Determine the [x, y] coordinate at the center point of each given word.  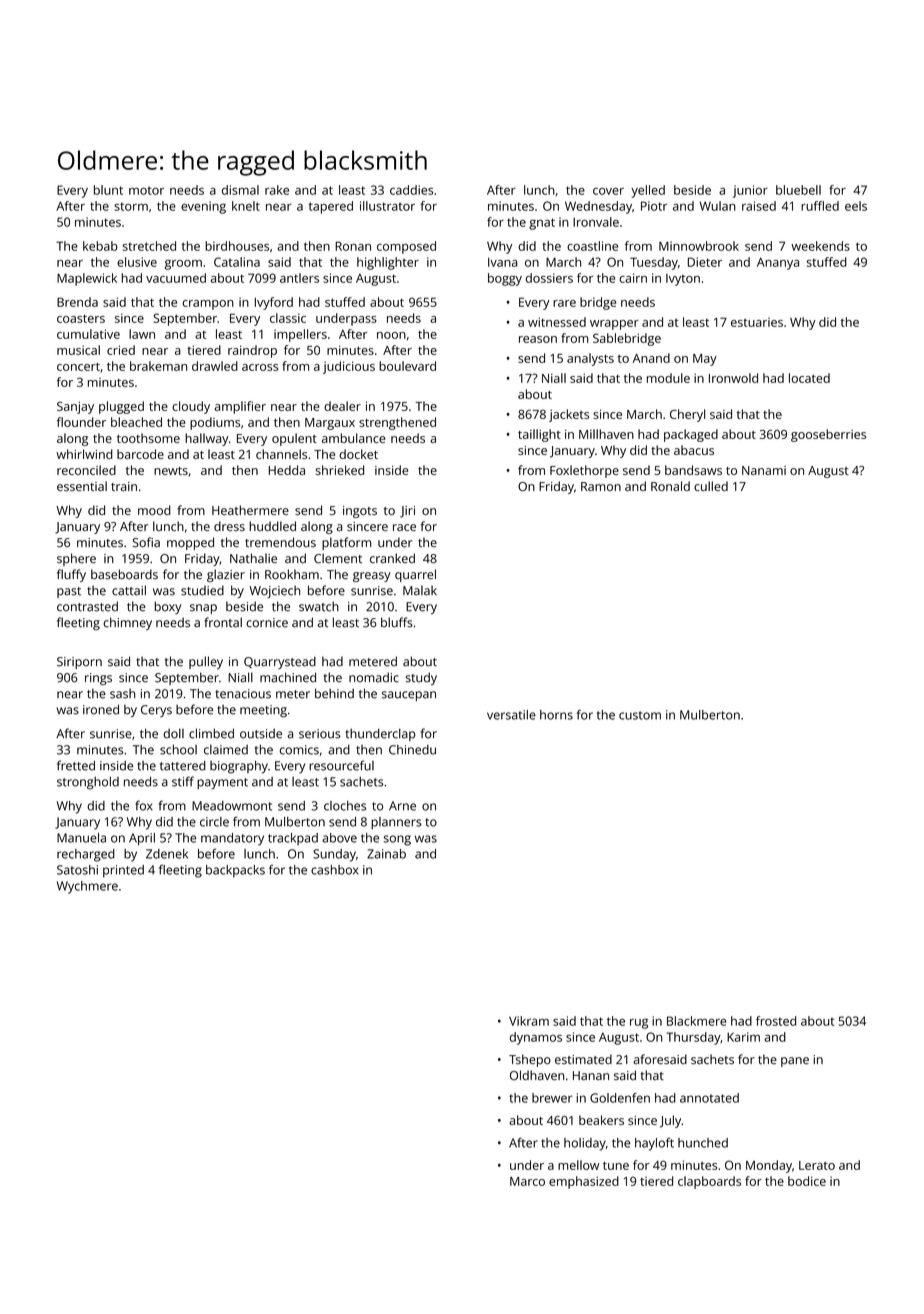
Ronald [670, 486]
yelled [648, 191]
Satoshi [77, 870]
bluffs [397, 622]
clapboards [709, 1182]
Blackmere [697, 1021]
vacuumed [176, 278]
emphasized [584, 1182]
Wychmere [87, 887]
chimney [127, 623]
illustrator [387, 206]
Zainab [386, 854]
